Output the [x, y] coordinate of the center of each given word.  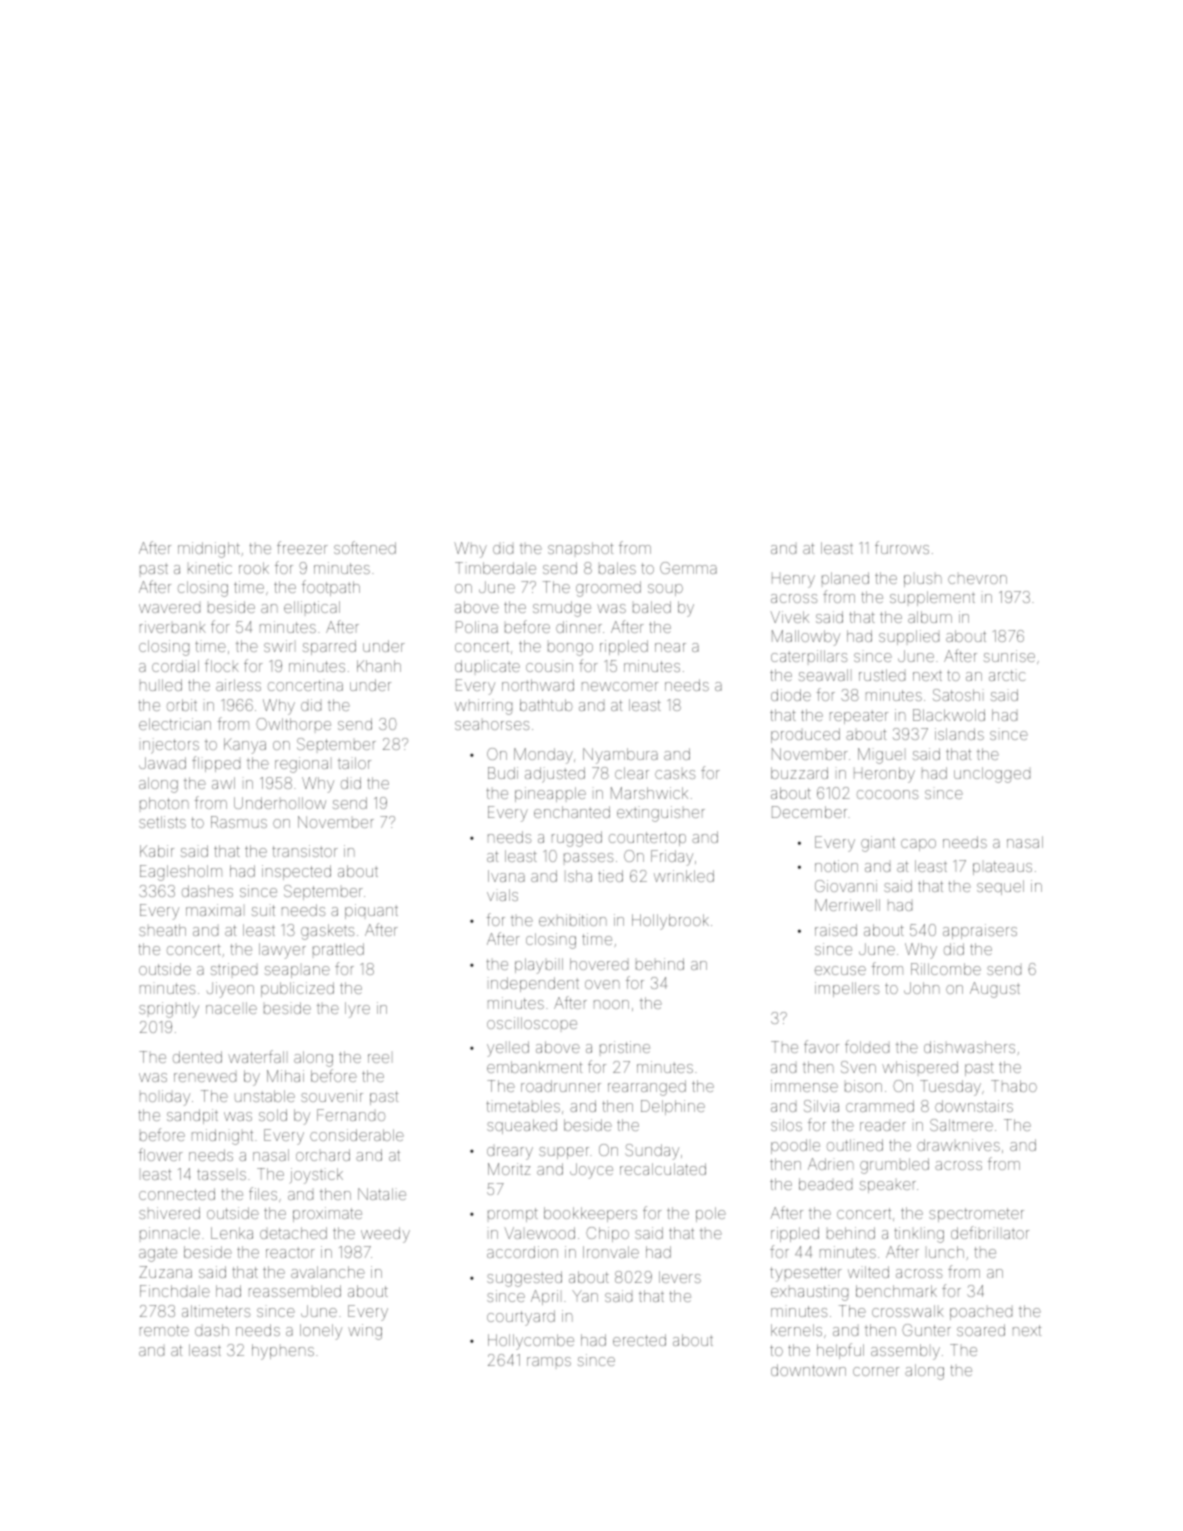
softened [365, 547]
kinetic [210, 568]
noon [611, 1004]
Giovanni [846, 886]
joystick [316, 1176]
